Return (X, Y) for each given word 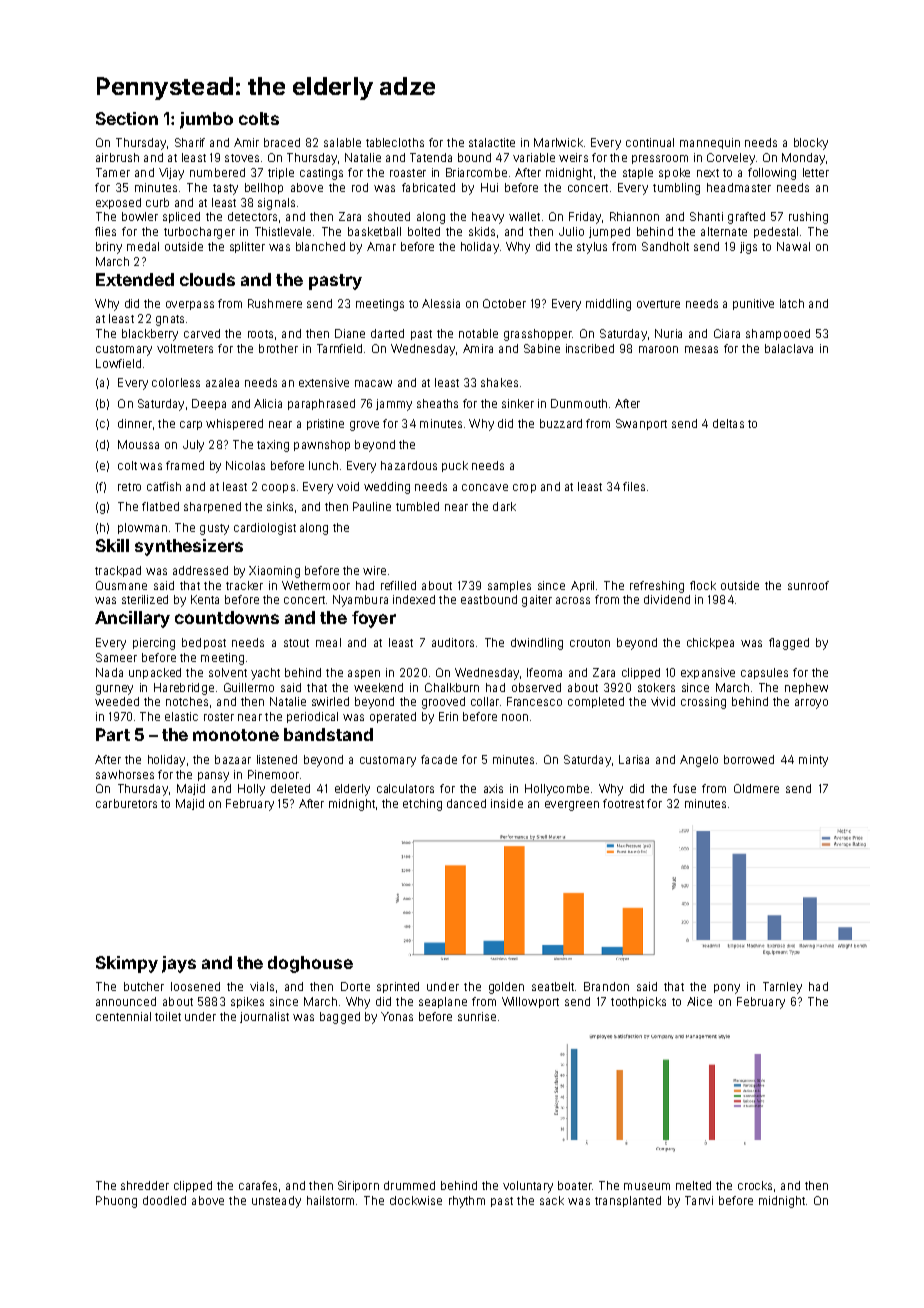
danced (466, 803)
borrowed (749, 759)
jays (179, 964)
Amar (381, 246)
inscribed (590, 348)
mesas (701, 349)
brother (278, 348)
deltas (728, 423)
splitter (247, 247)
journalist (264, 1017)
